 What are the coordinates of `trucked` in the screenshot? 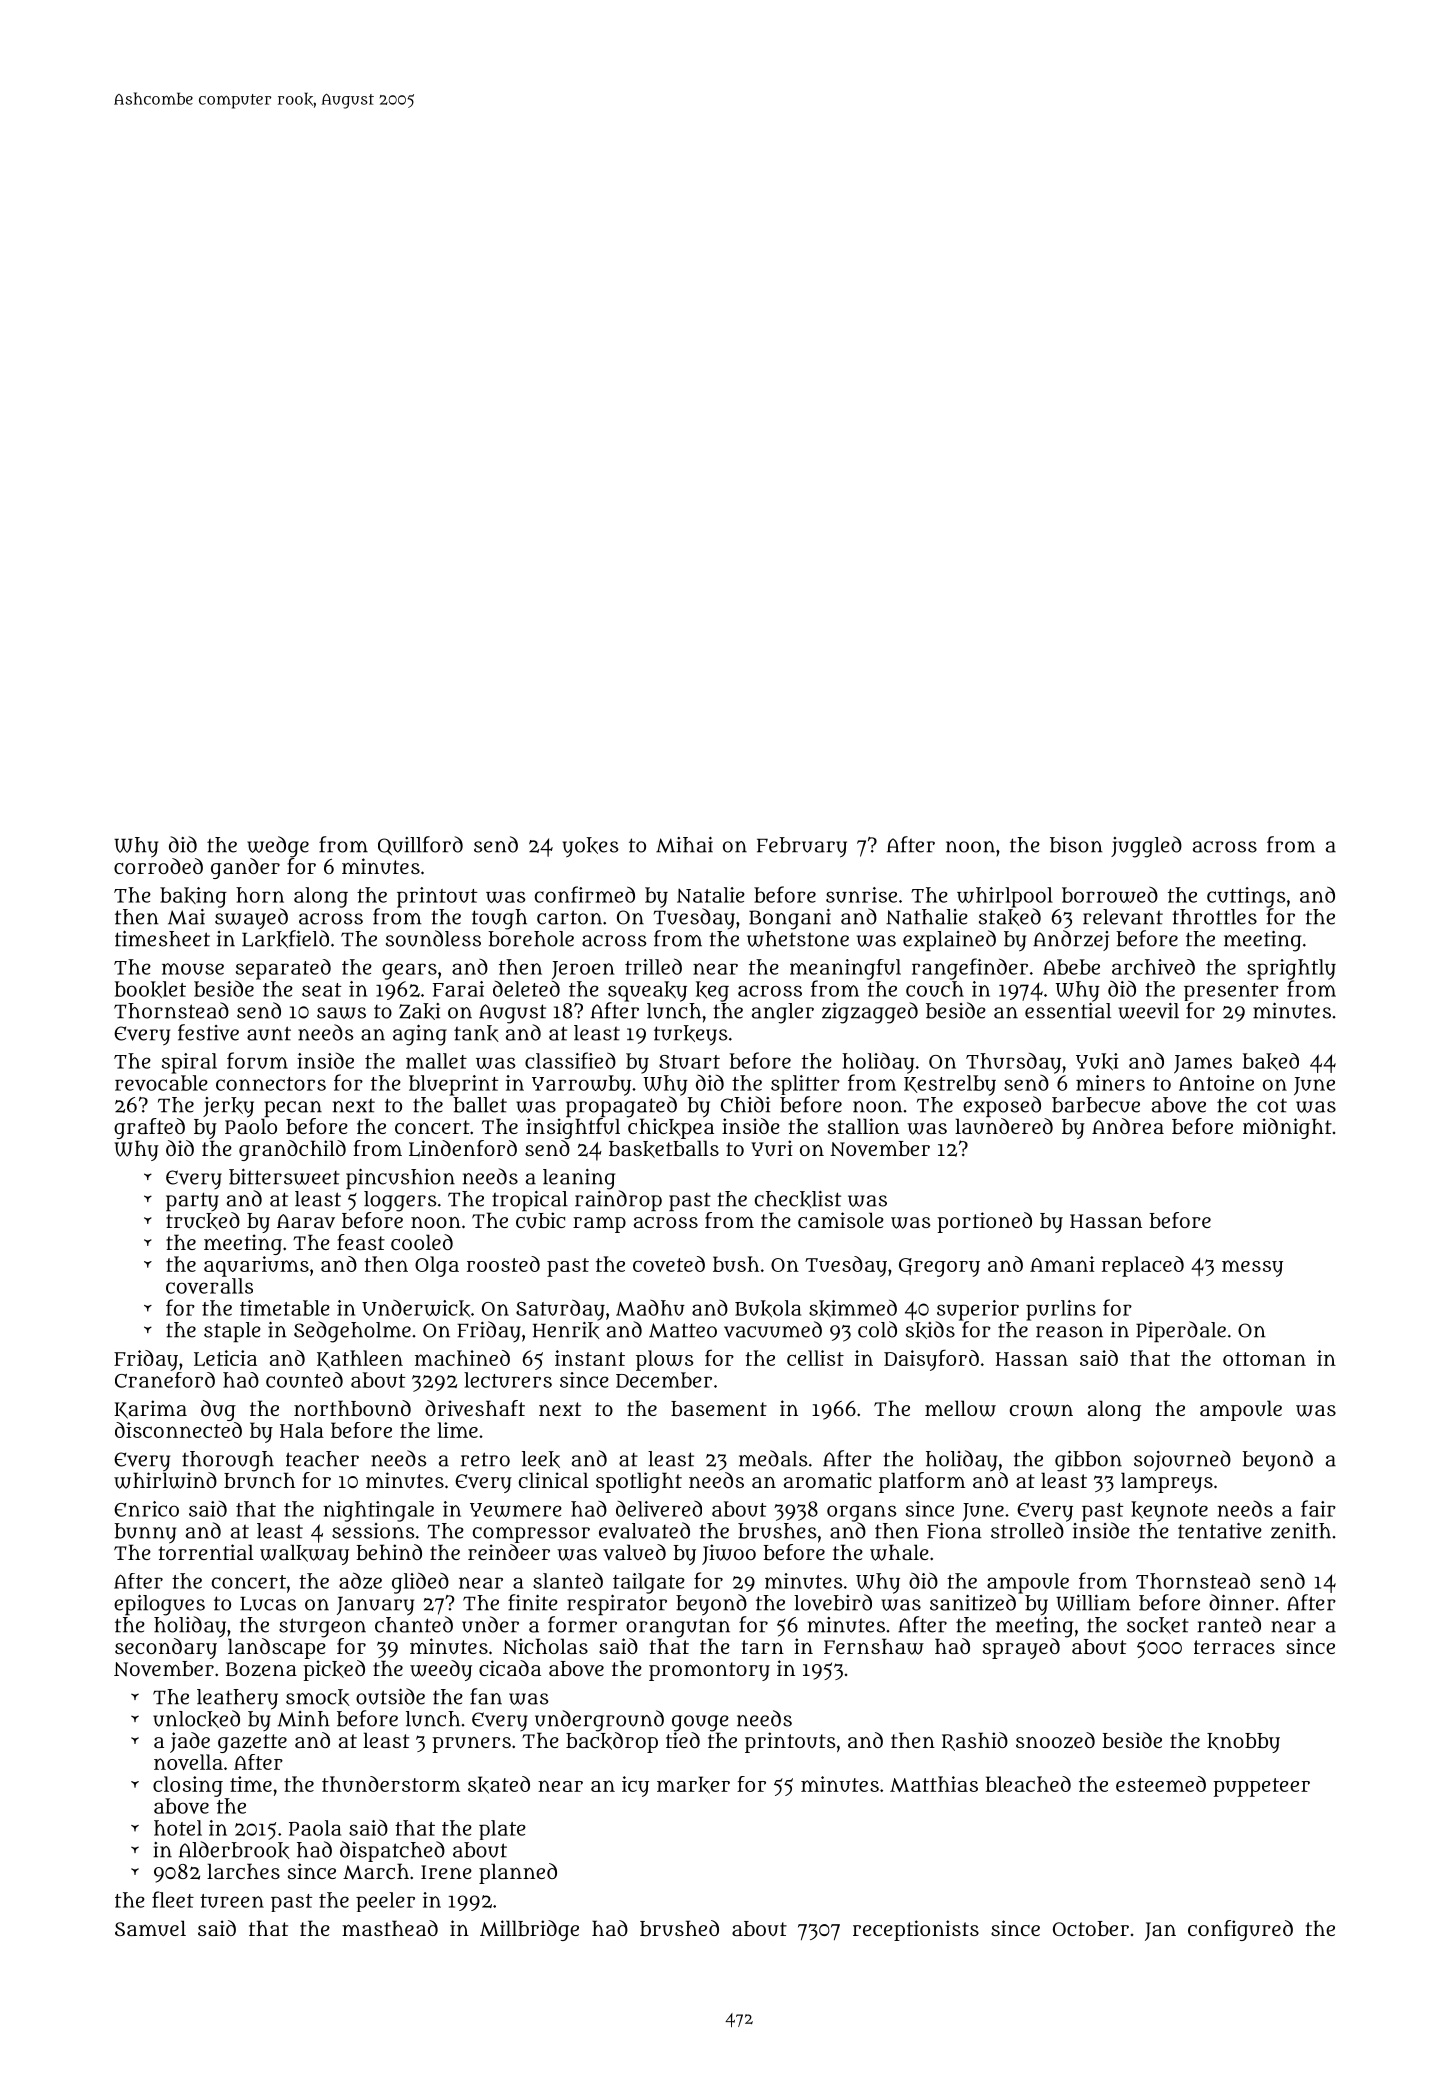 It's located at (203, 1221).
